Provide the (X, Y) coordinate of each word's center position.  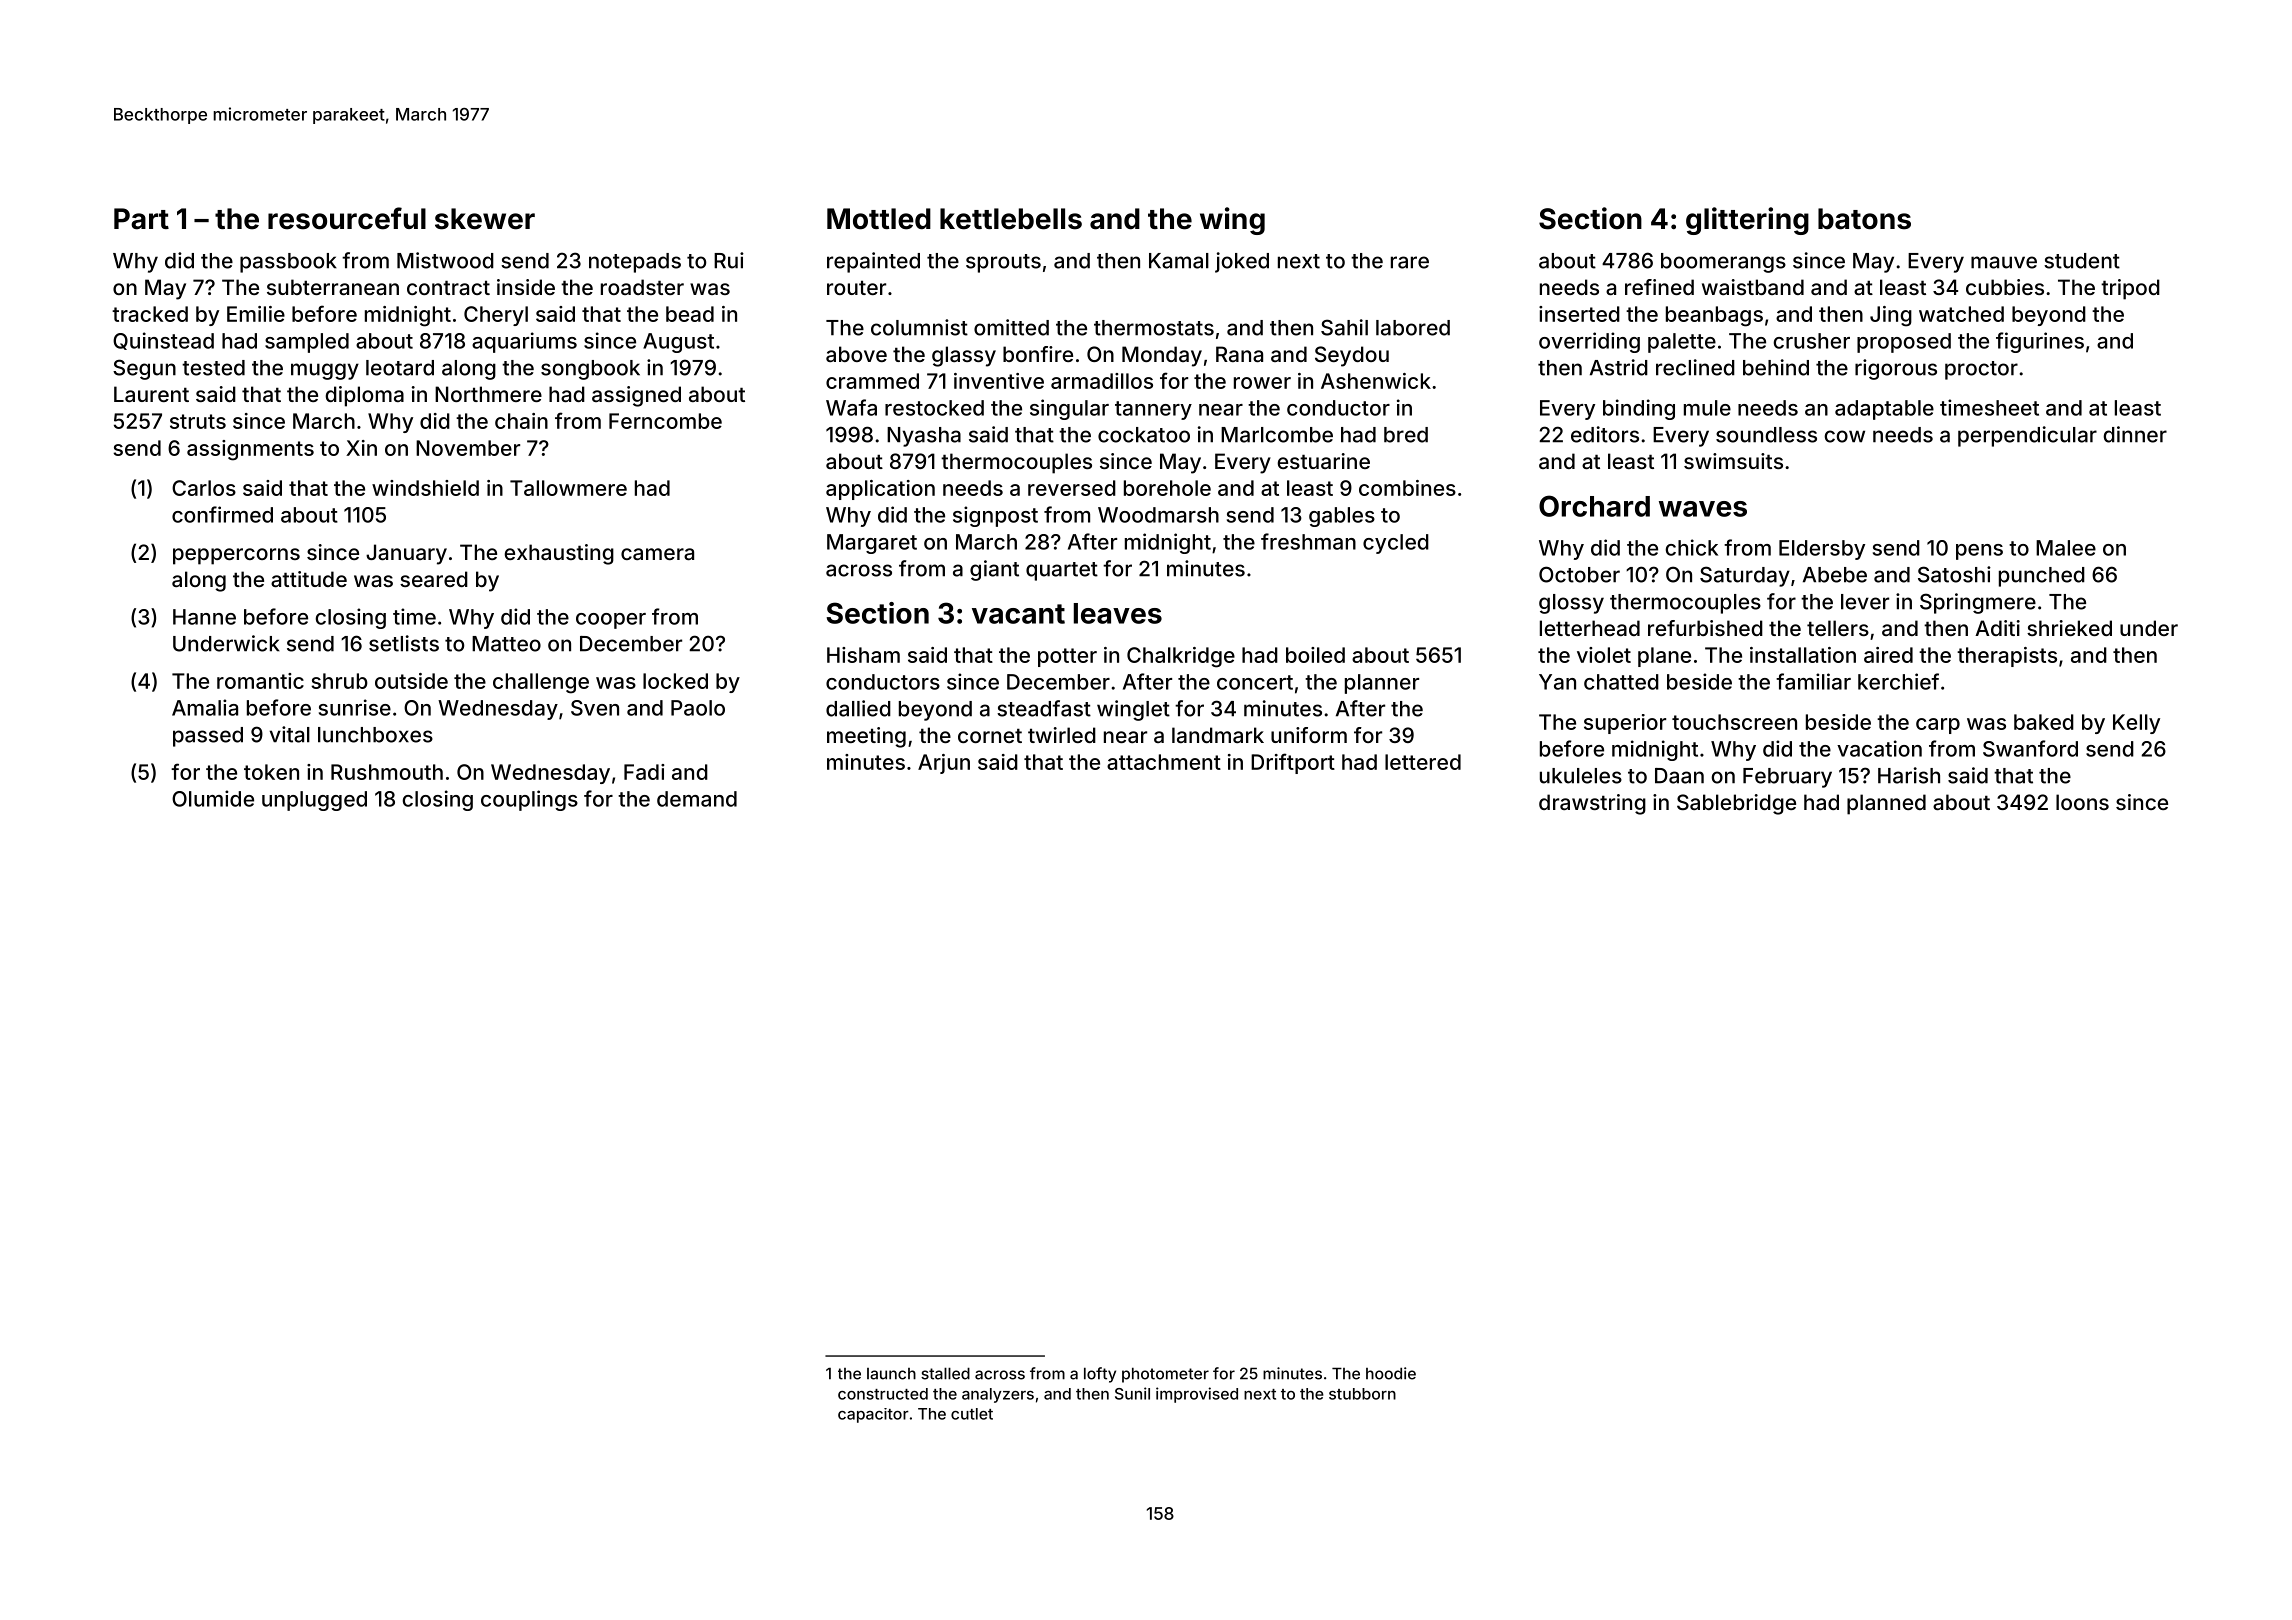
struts (198, 421)
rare (1410, 262)
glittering (1747, 221)
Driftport (1293, 763)
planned (1886, 804)
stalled (945, 1373)
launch (891, 1374)
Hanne (204, 617)
